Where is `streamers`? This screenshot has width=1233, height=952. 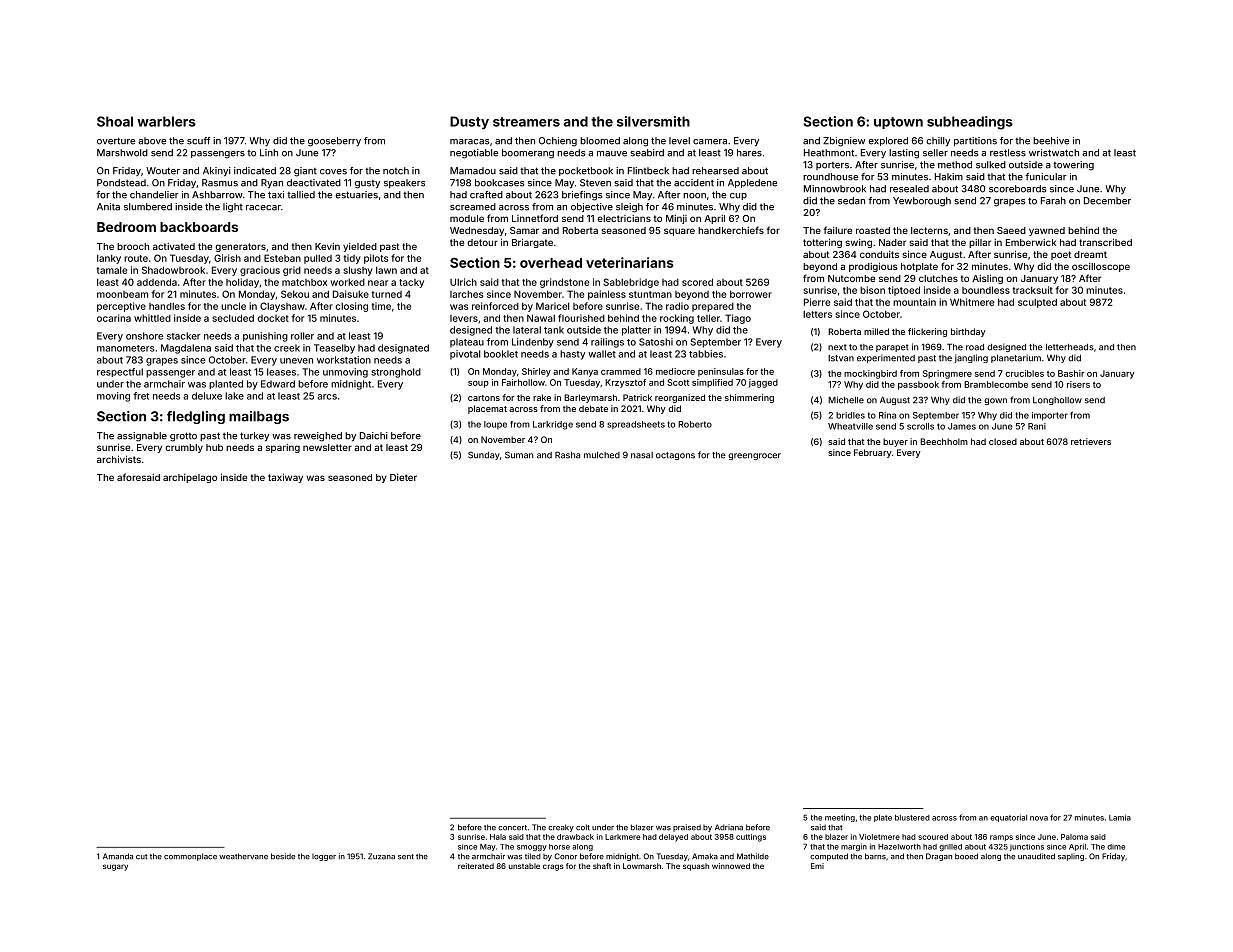 streamers is located at coordinates (526, 122).
